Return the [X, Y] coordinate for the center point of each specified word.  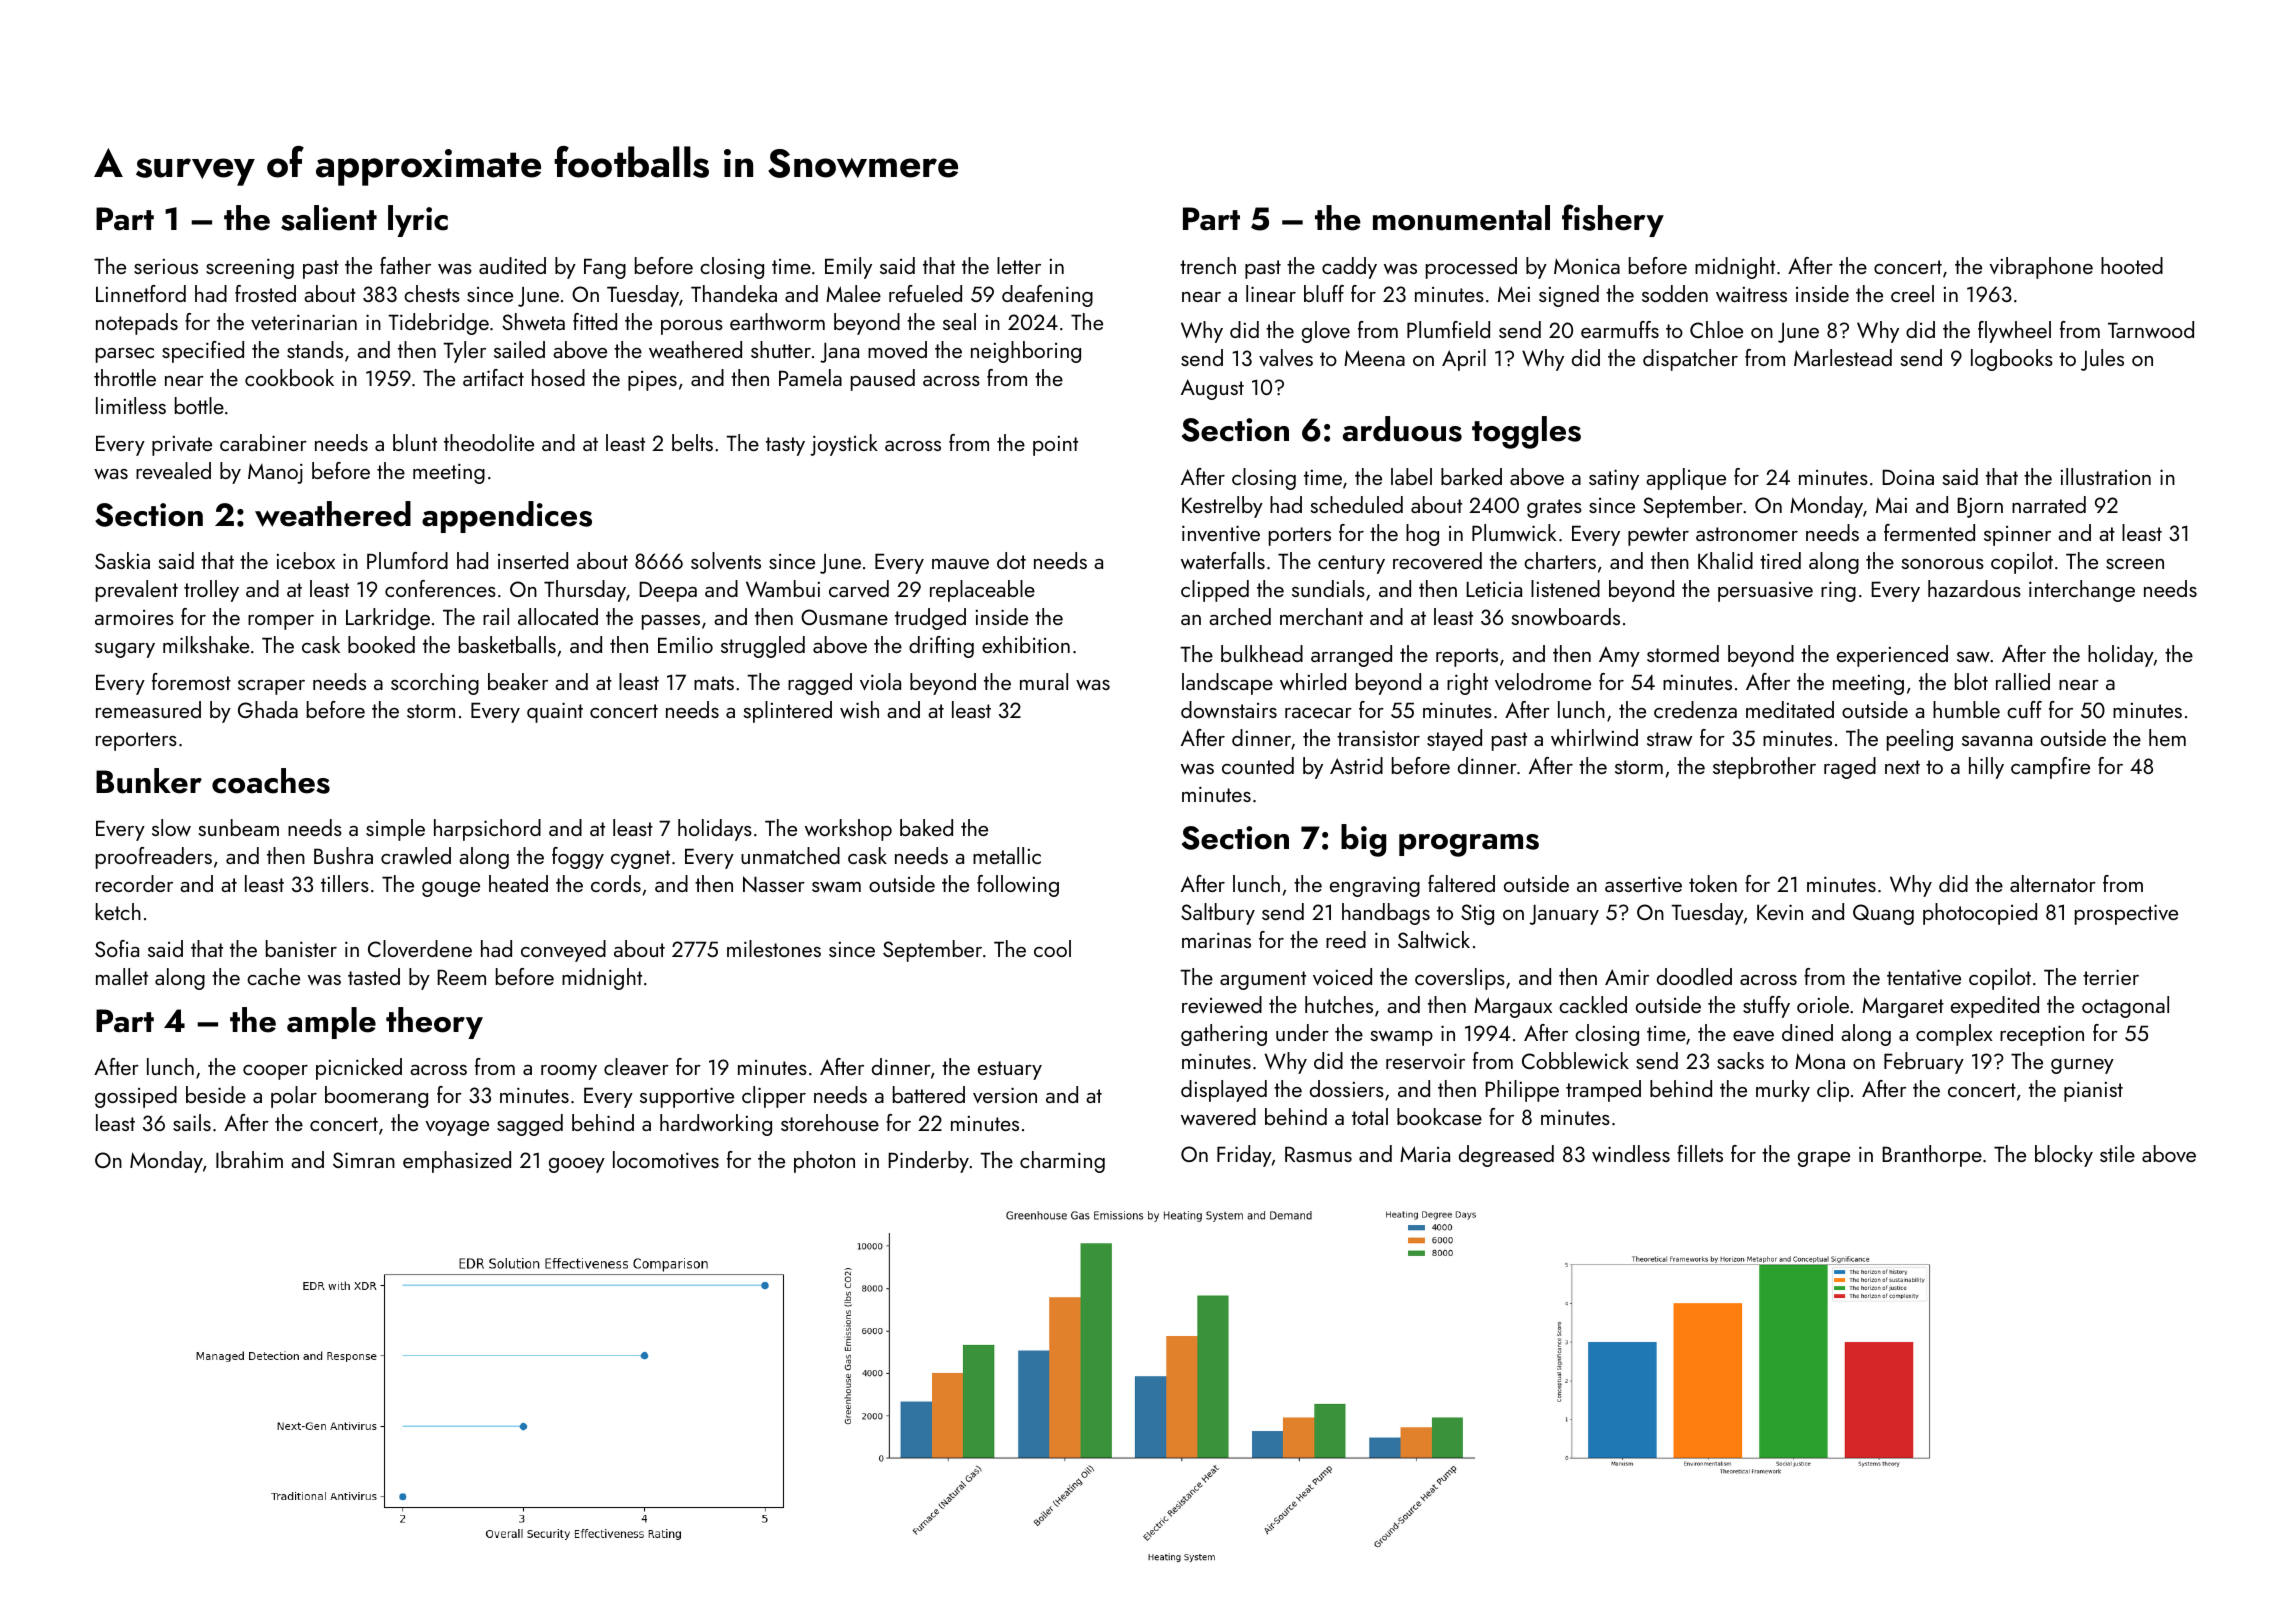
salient [329, 218]
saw [1973, 657]
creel [1912, 293]
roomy [569, 1072]
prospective [2126, 914]
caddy [1349, 268]
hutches [1339, 1004]
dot [1011, 560]
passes [671, 622]
